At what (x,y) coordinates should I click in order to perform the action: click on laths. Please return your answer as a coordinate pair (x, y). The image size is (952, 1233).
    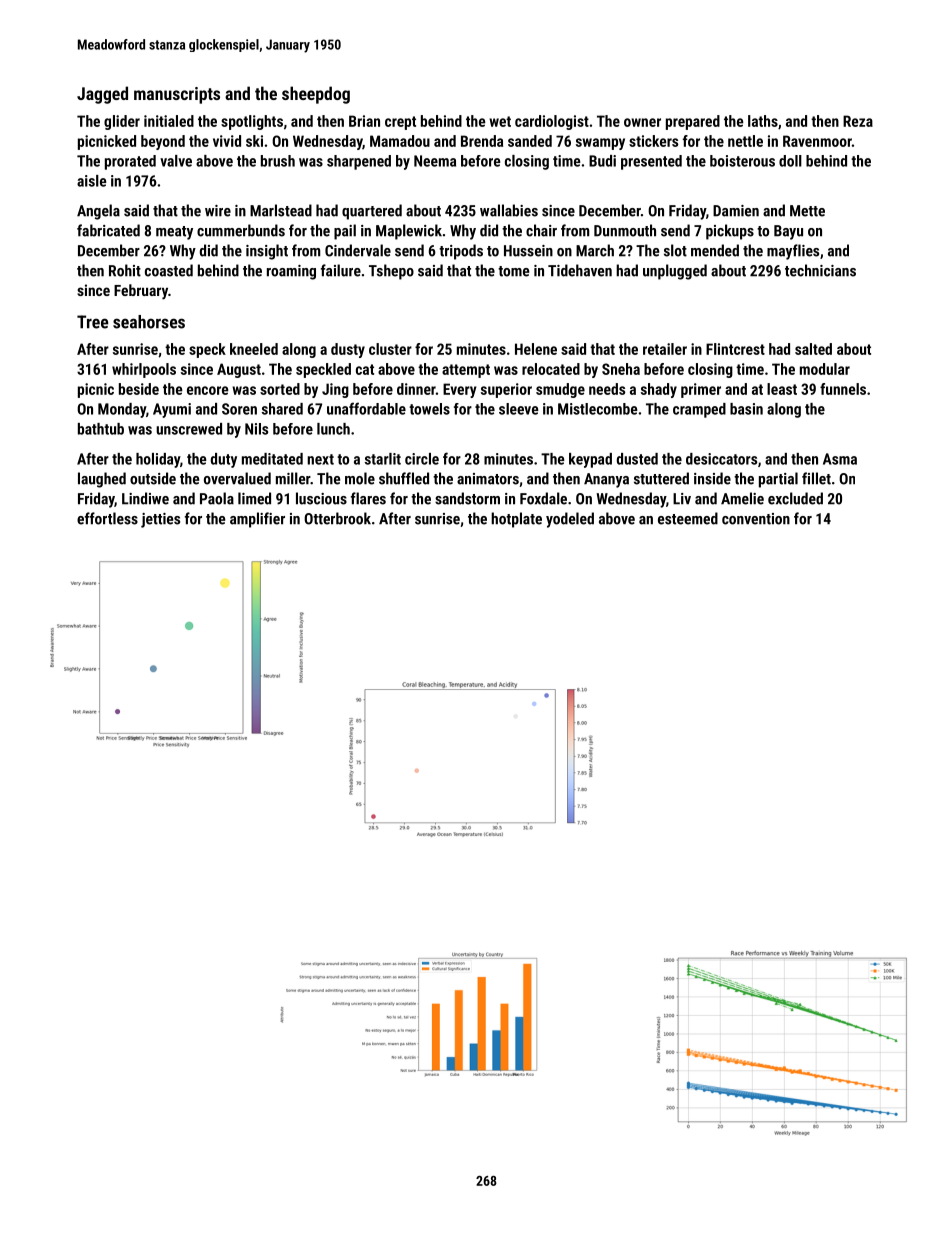
    Looking at the image, I should click on (763, 121).
